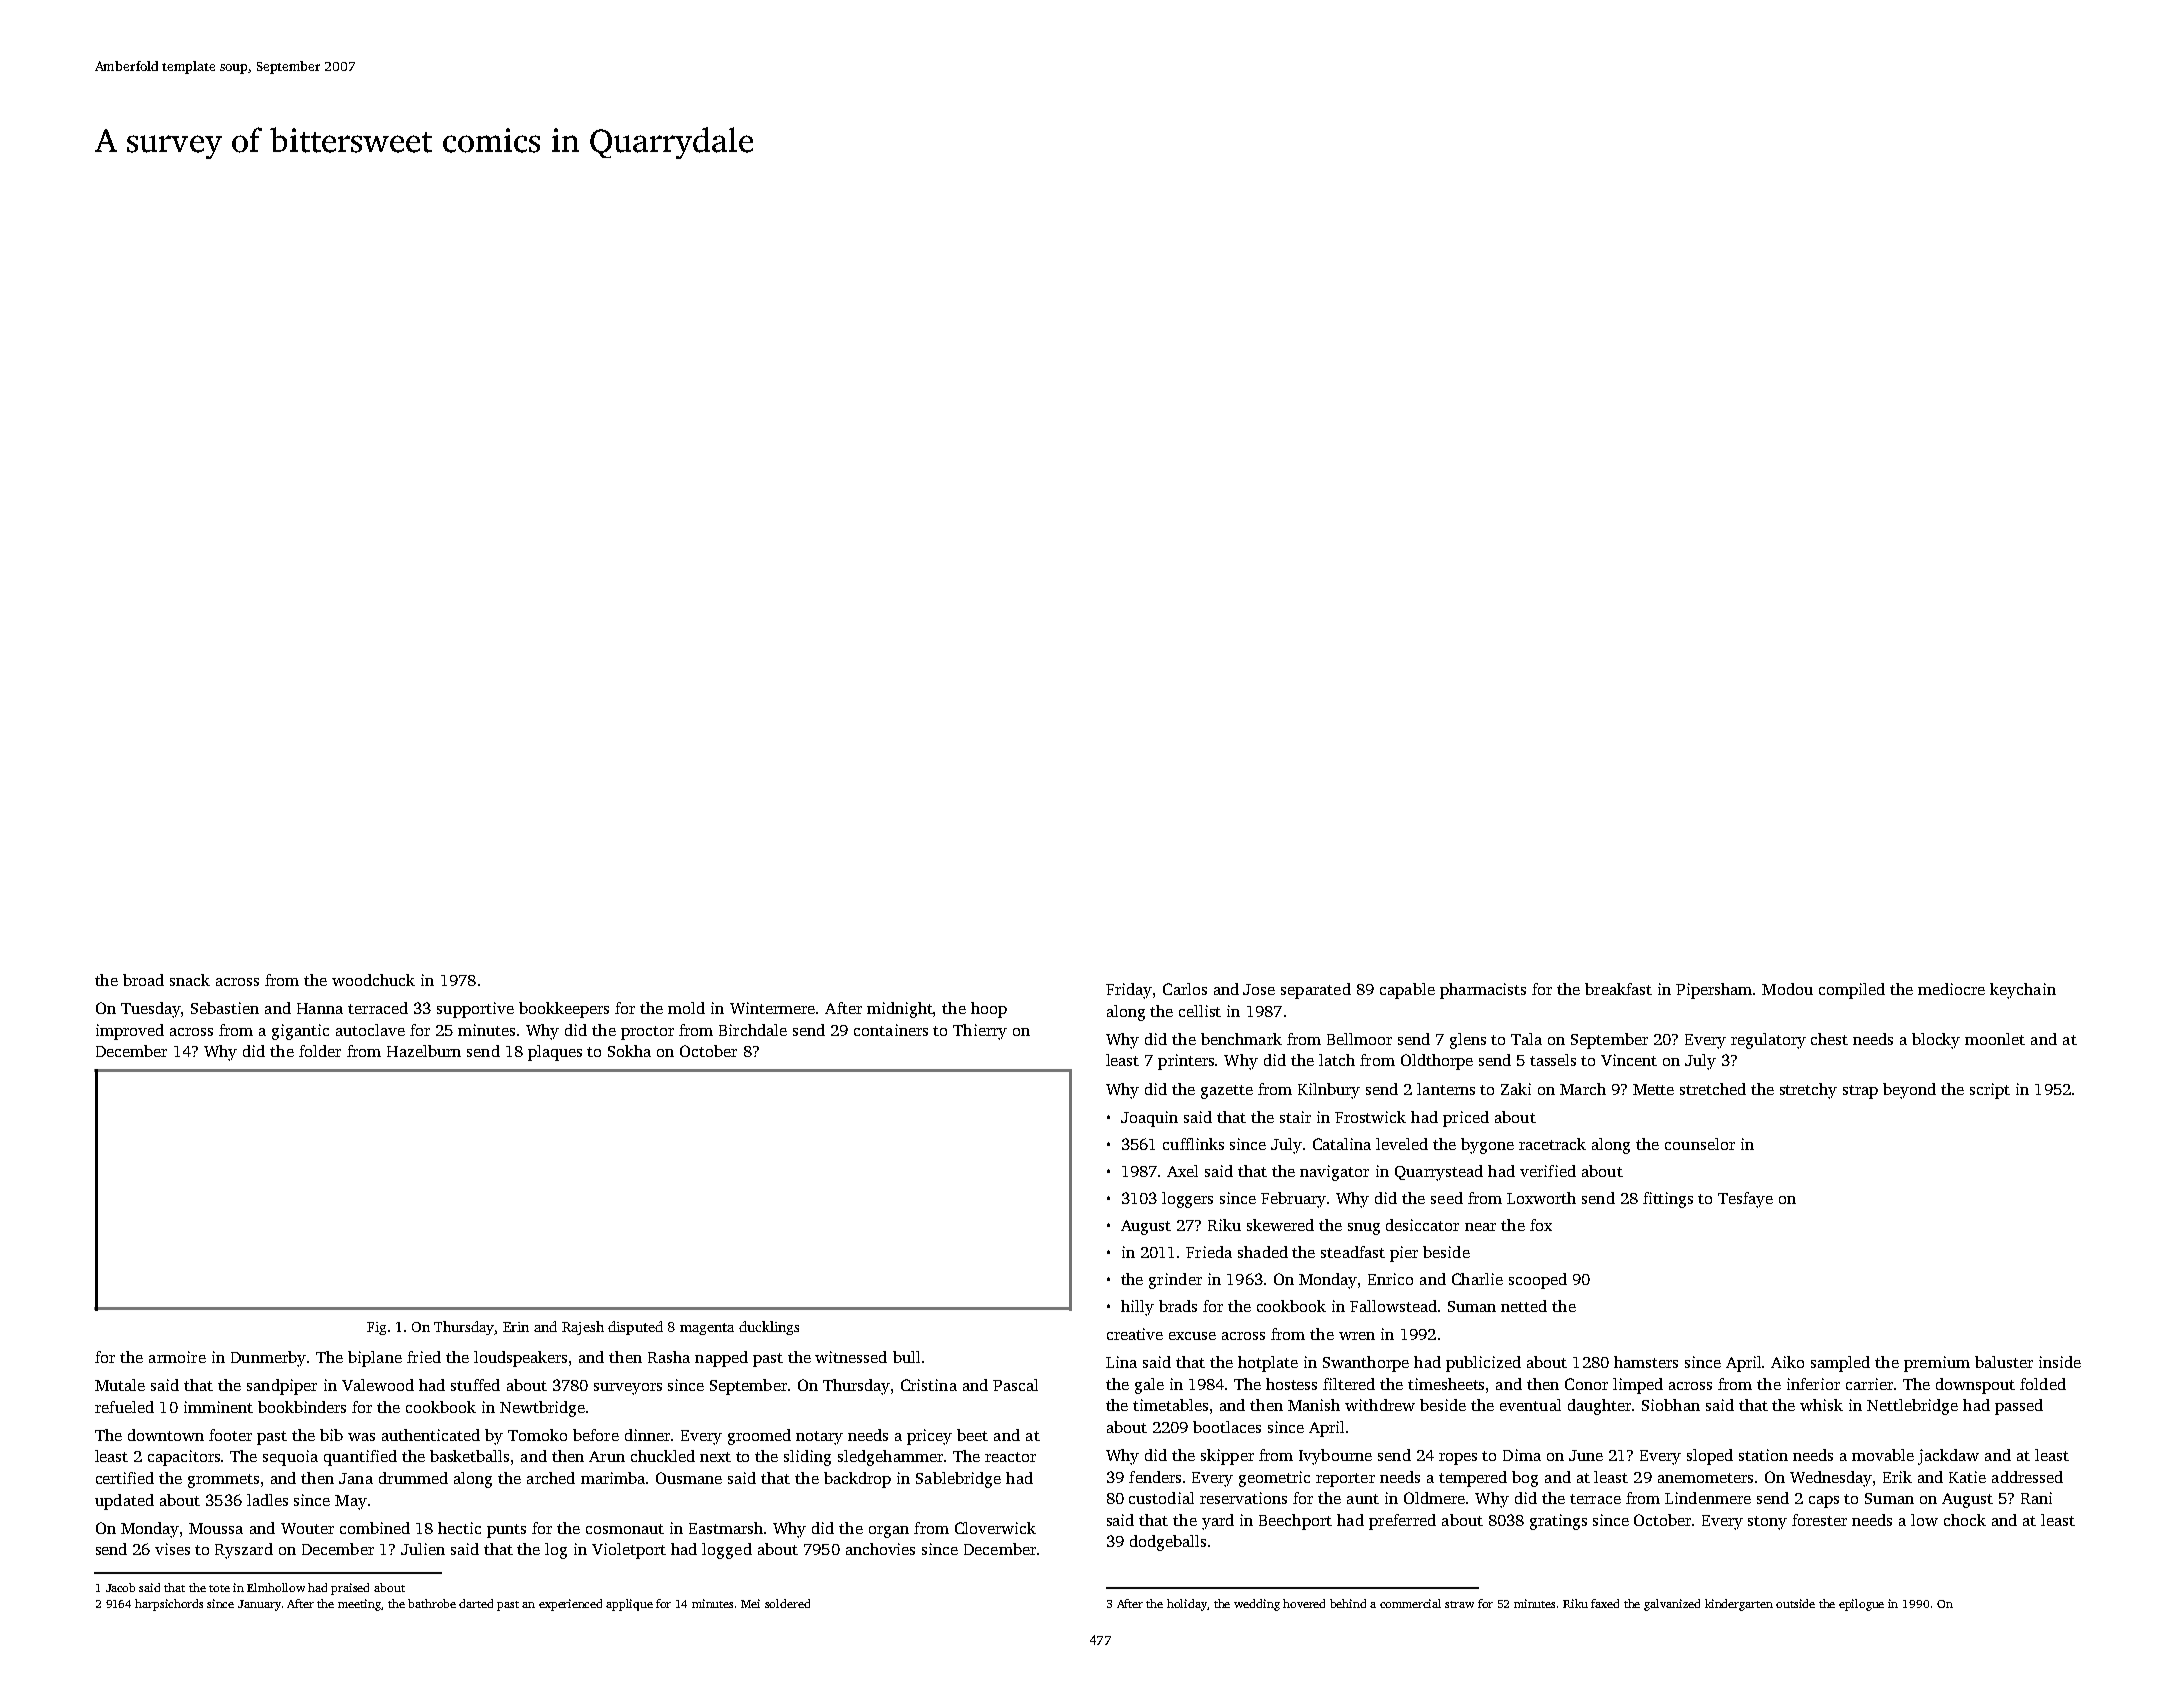  I want to click on reactor, so click(1010, 1457).
